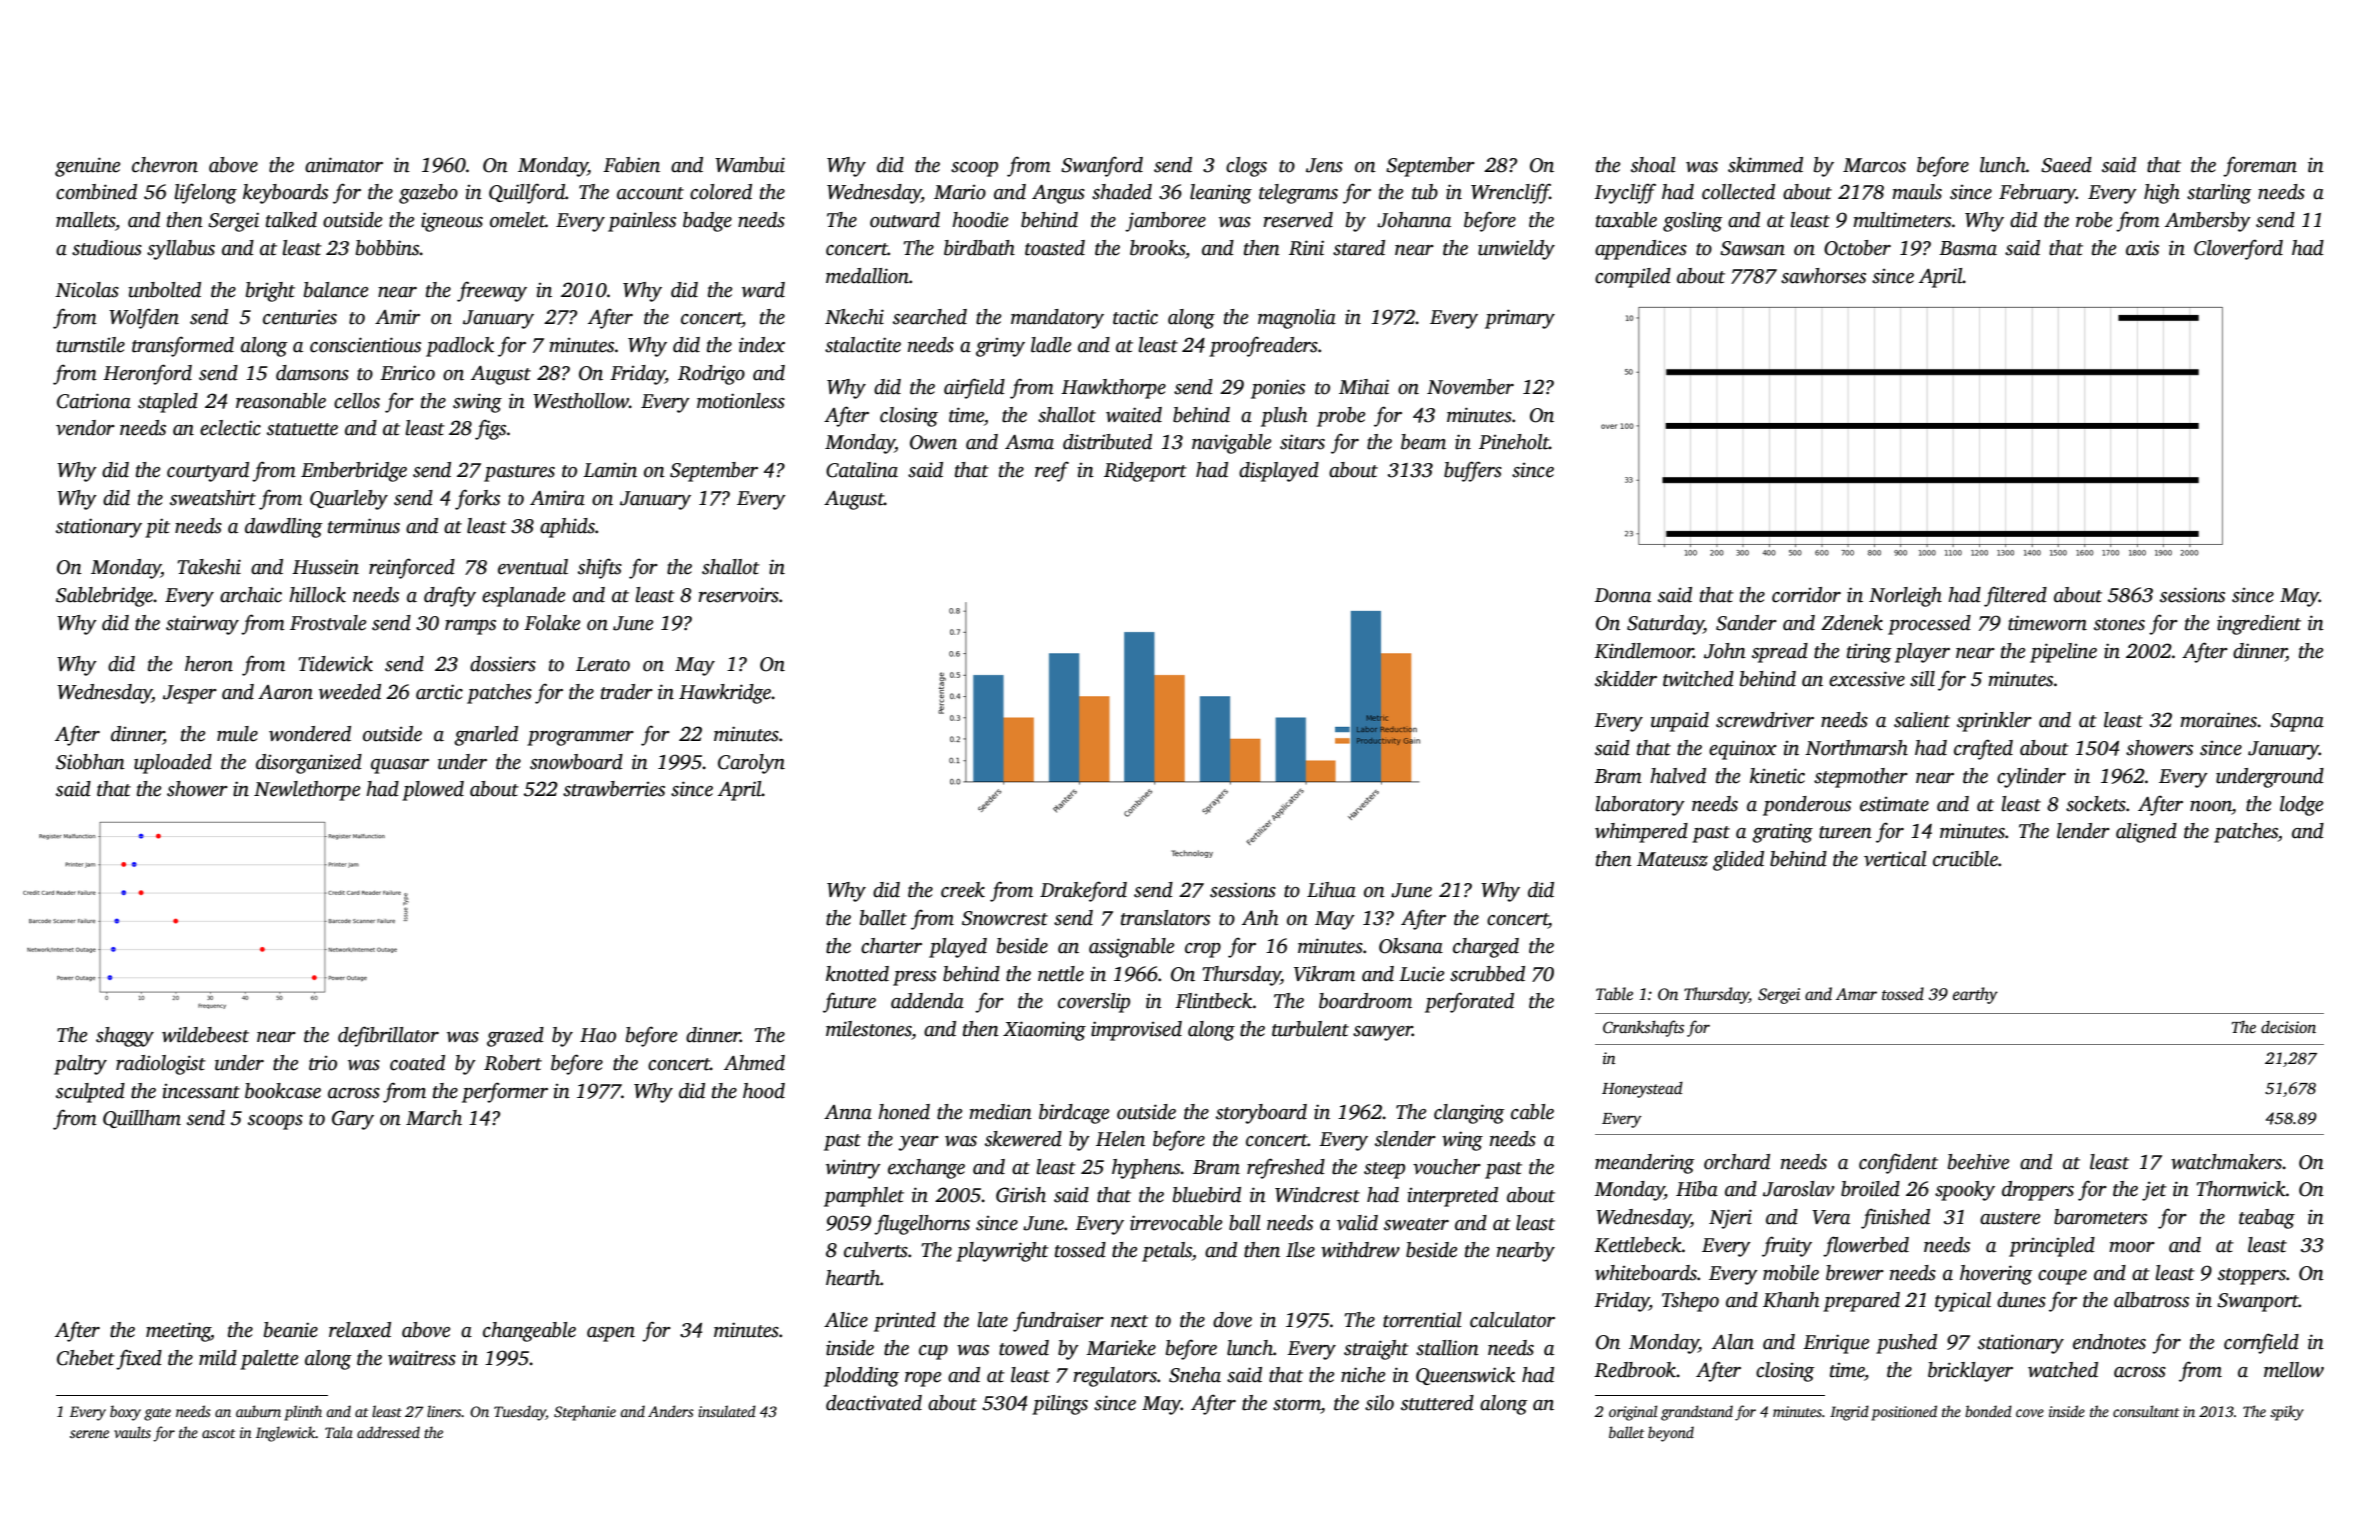 The width and height of the page is (2380, 1540). I want to click on Hao, so click(598, 1035).
